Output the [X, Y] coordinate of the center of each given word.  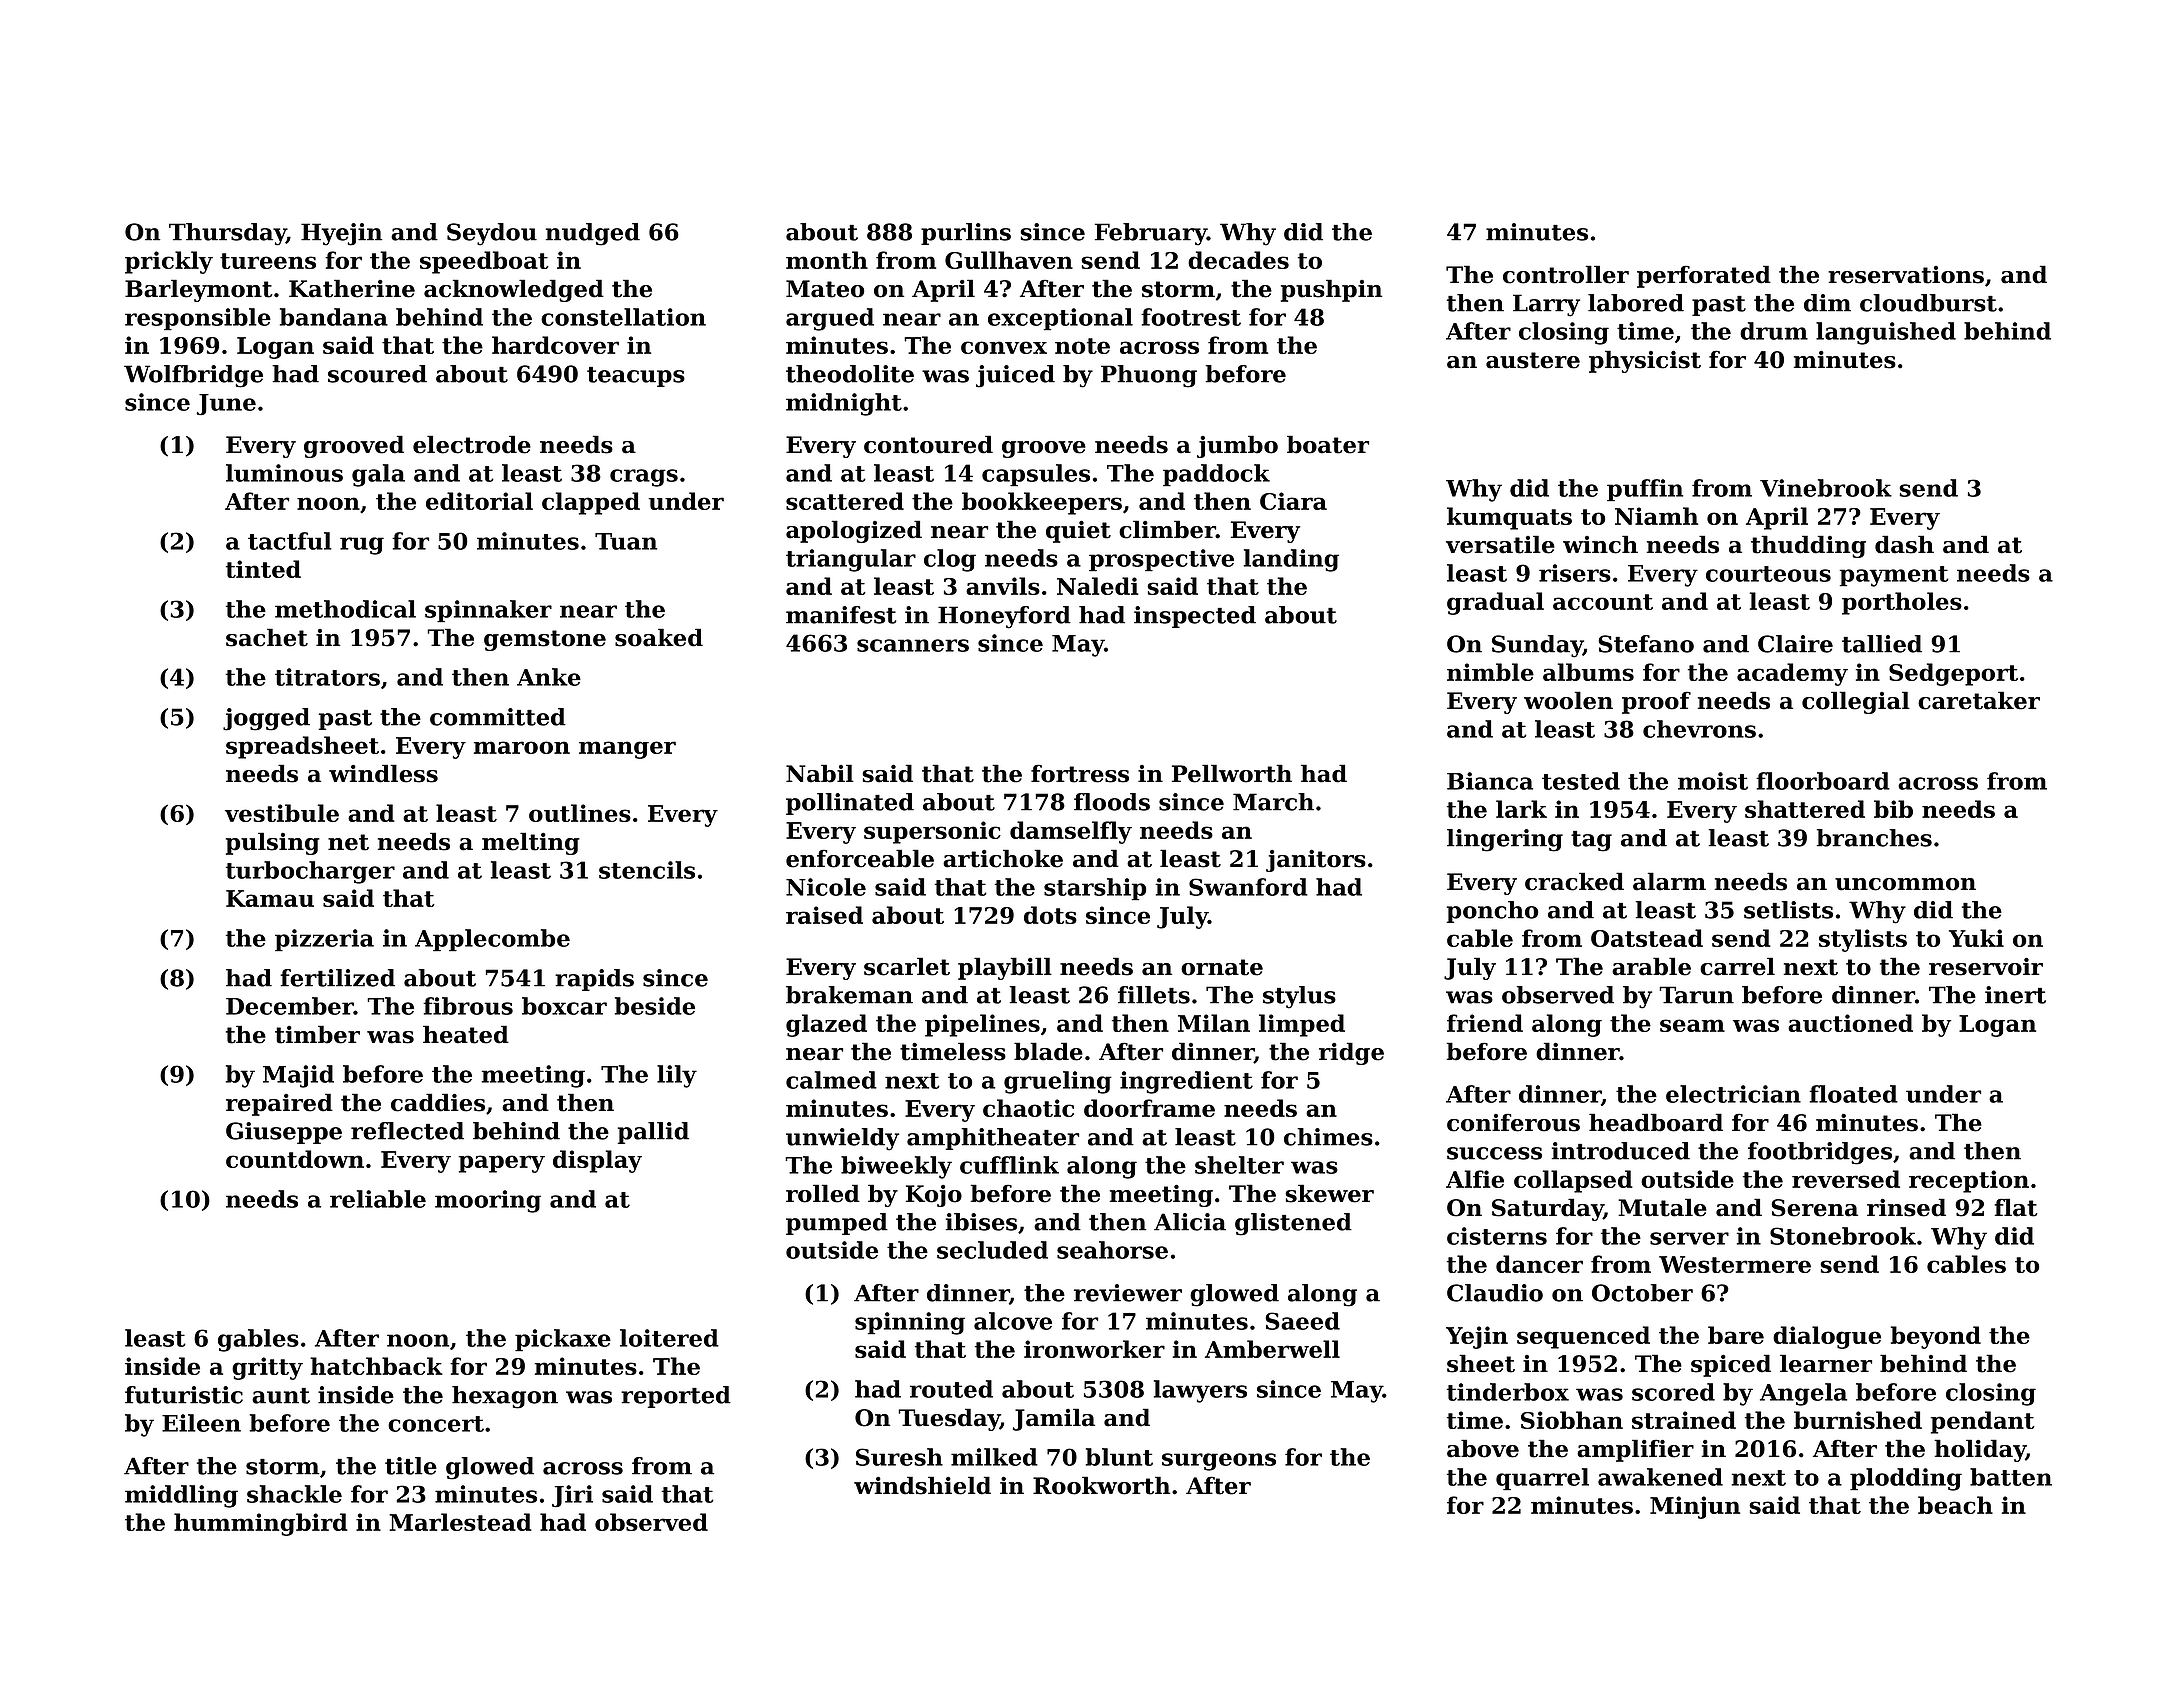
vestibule [282, 813]
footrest [1191, 317]
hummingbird [261, 1524]
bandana [334, 317]
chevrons [1699, 729]
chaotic [1028, 1108]
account [1603, 602]
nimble [1490, 672]
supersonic [932, 832]
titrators [327, 677]
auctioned [1850, 1023]
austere [1533, 360]
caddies [438, 1102]
